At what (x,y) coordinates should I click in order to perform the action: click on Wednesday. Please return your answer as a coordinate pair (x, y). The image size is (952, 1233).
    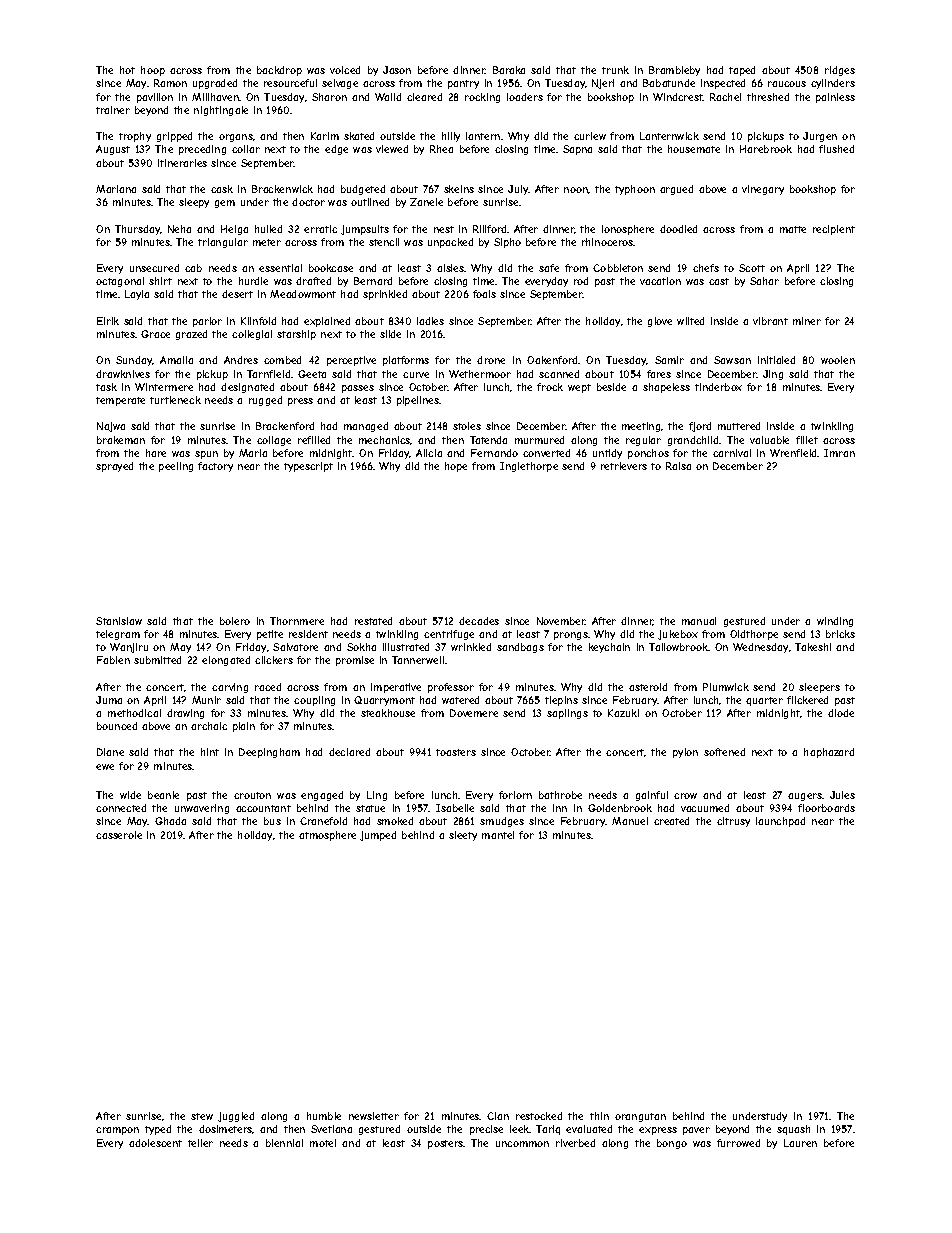
    Looking at the image, I should click on (760, 648).
